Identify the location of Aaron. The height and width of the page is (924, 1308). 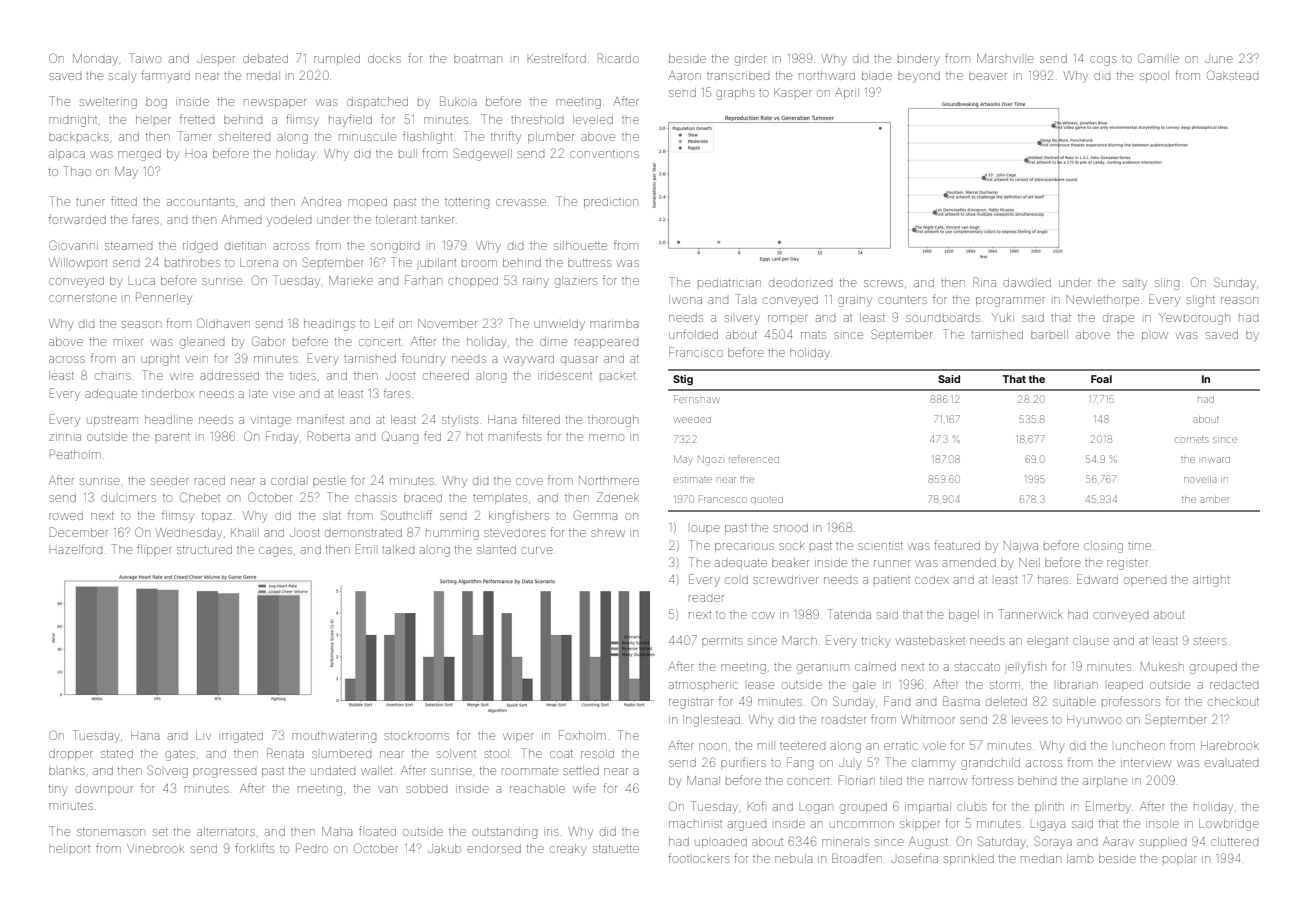
(684, 75).
